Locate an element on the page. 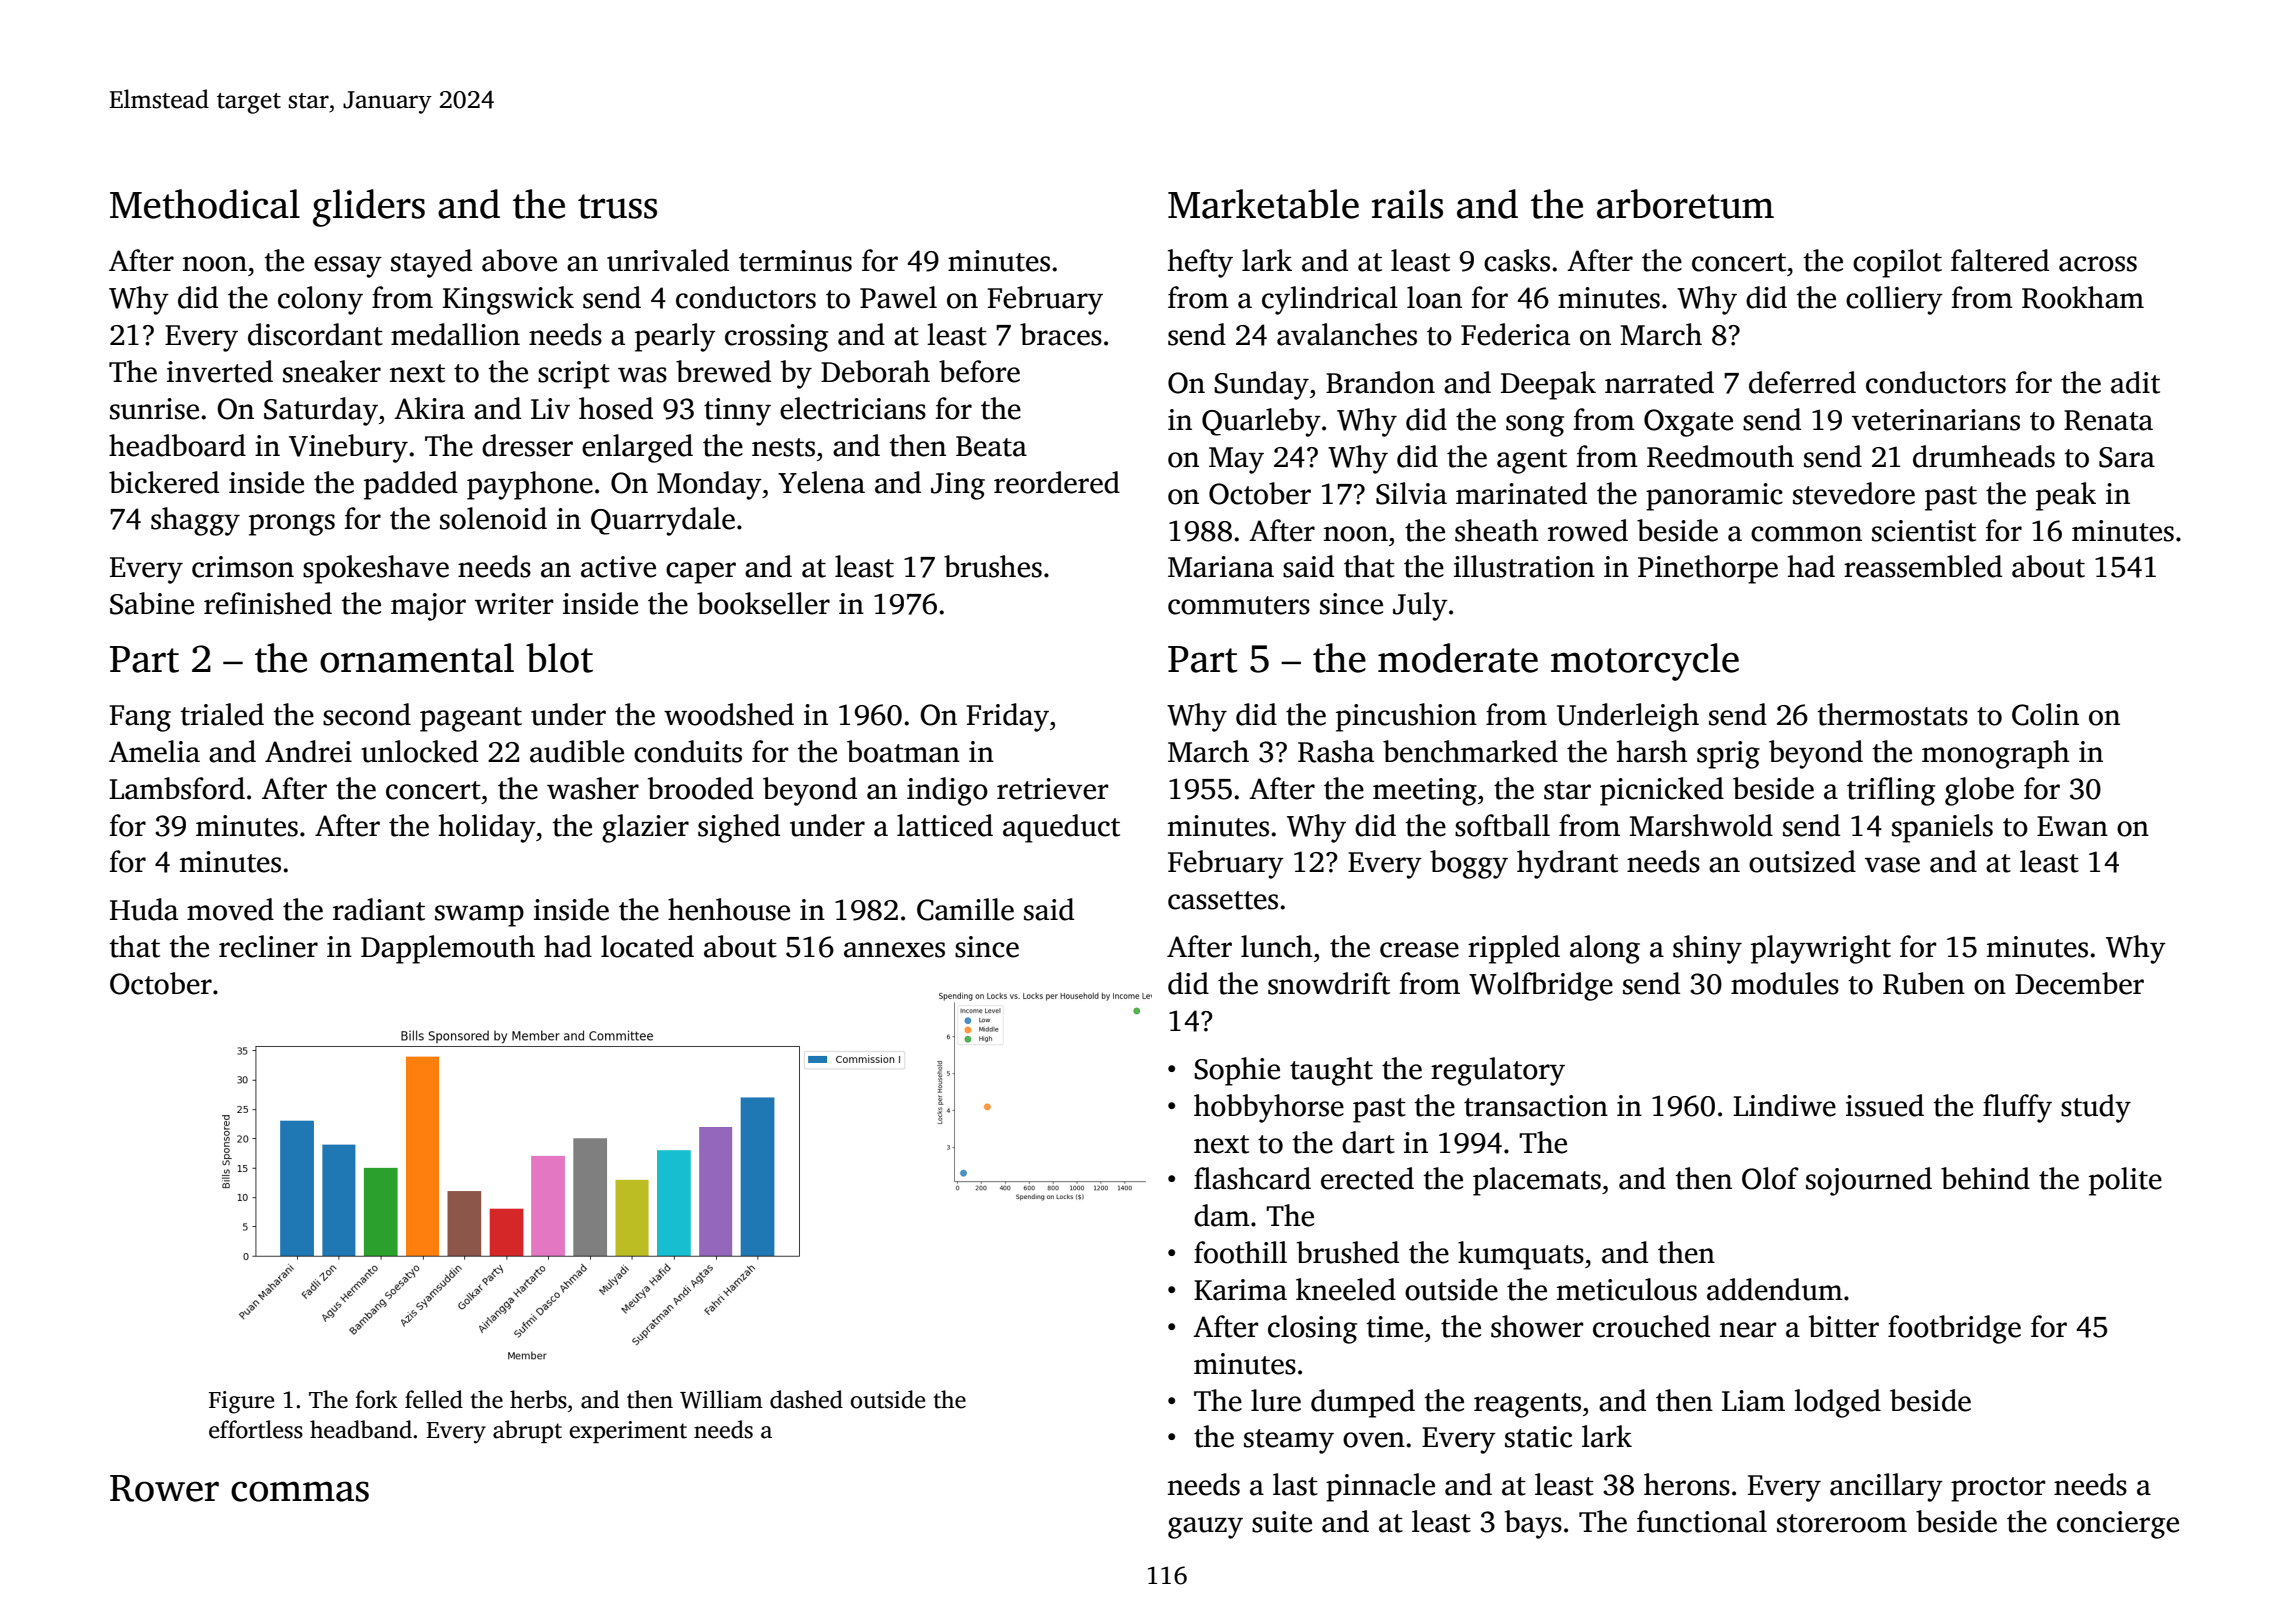 Image resolution: width=2292 pixels, height=1620 pixels. arboretum is located at coordinates (1685, 204).
